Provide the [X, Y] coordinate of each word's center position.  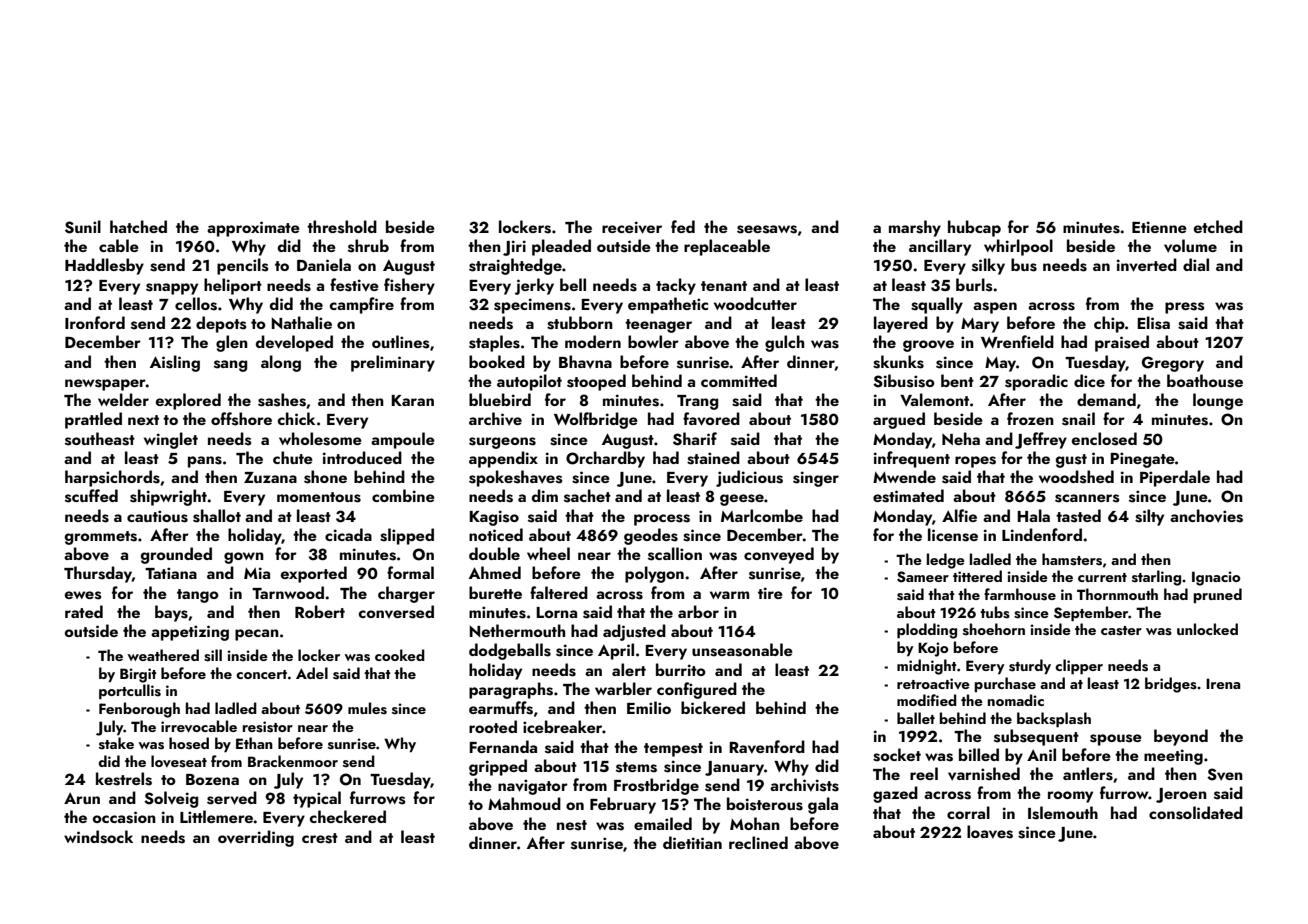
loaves [990, 832]
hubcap [974, 228]
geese [742, 500]
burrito [681, 669]
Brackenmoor [293, 761]
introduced [362, 457]
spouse [1116, 740]
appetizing [190, 633]
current [1102, 577]
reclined [758, 842]
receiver [632, 227]
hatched [138, 226]
